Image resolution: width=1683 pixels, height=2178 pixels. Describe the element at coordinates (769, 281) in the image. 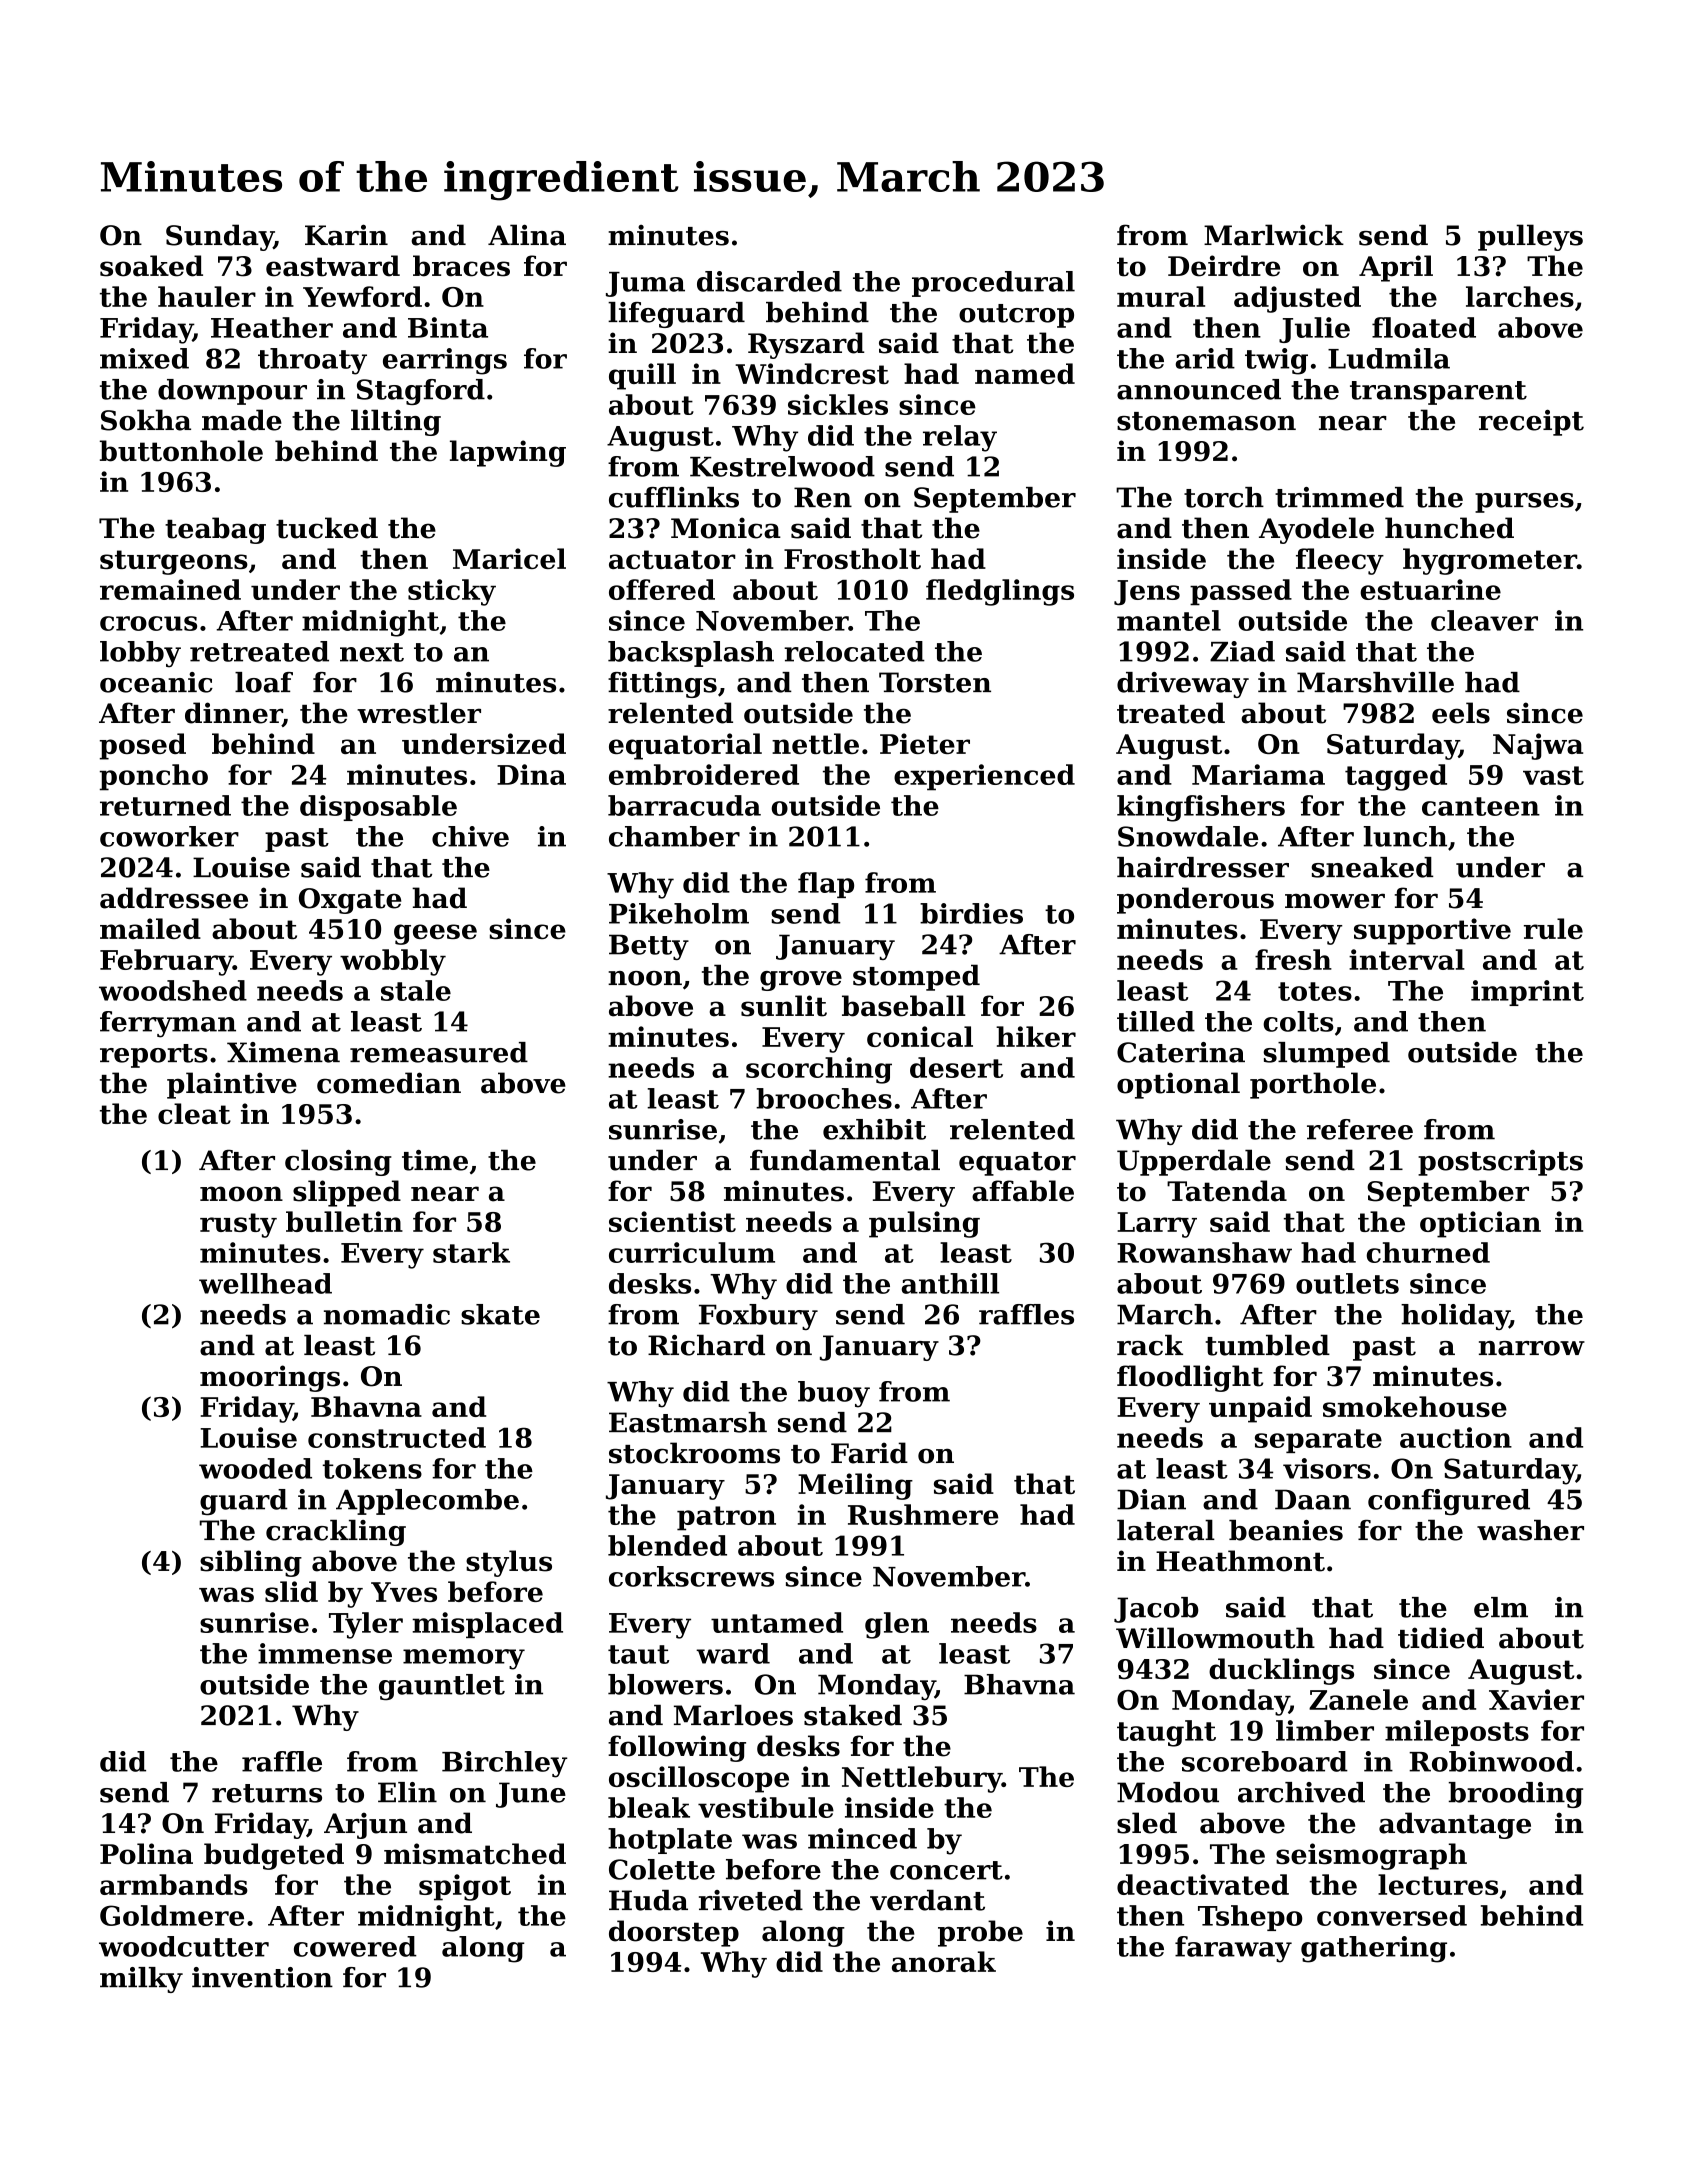

I see `discarded` at that location.
